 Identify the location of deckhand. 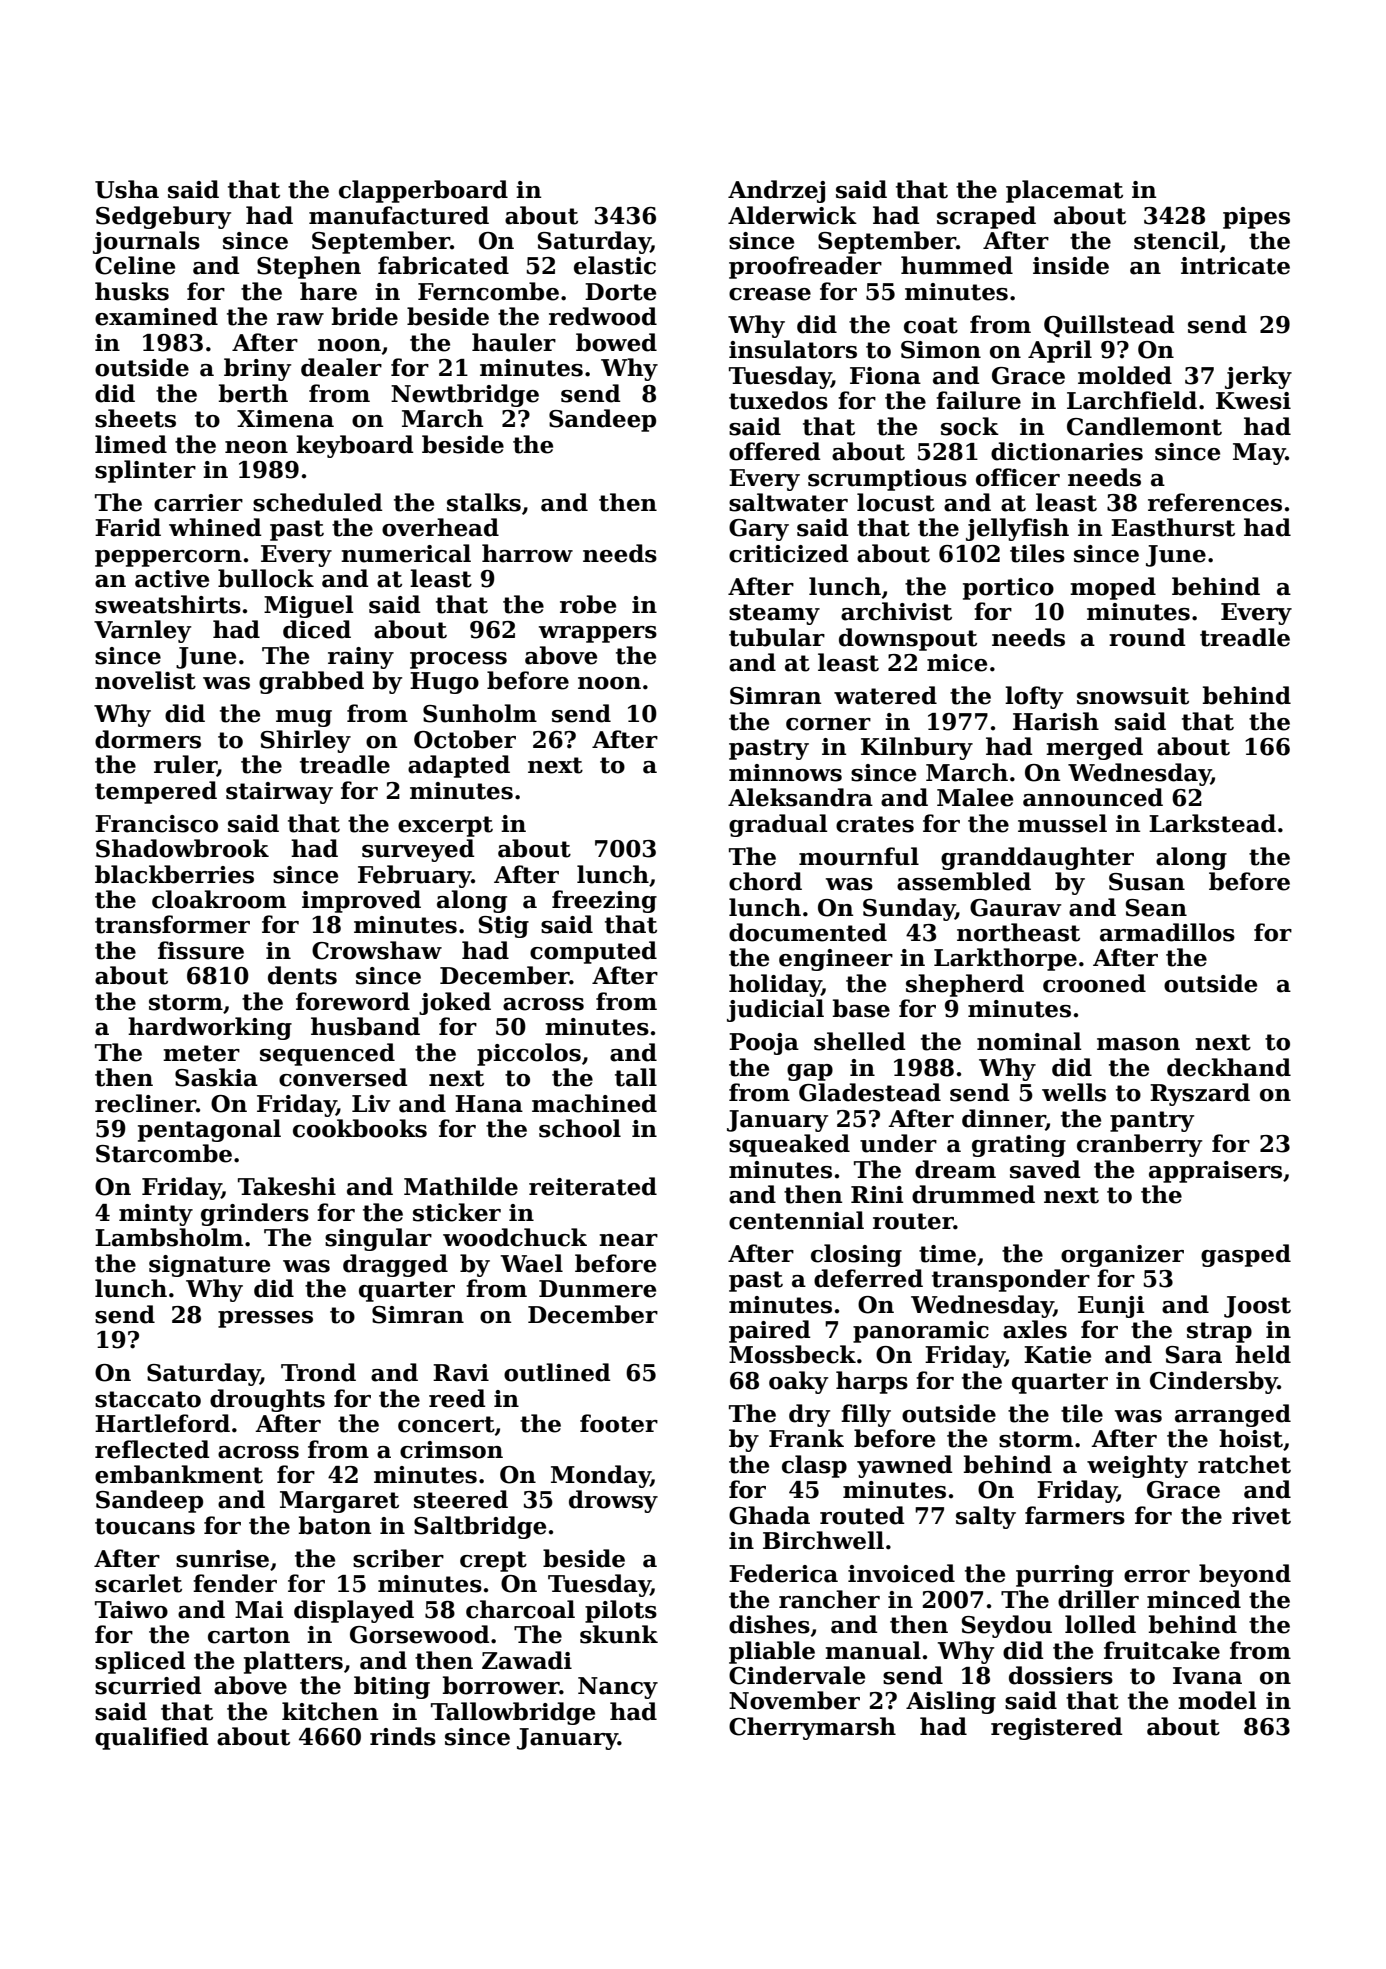
(1229, 1067).
